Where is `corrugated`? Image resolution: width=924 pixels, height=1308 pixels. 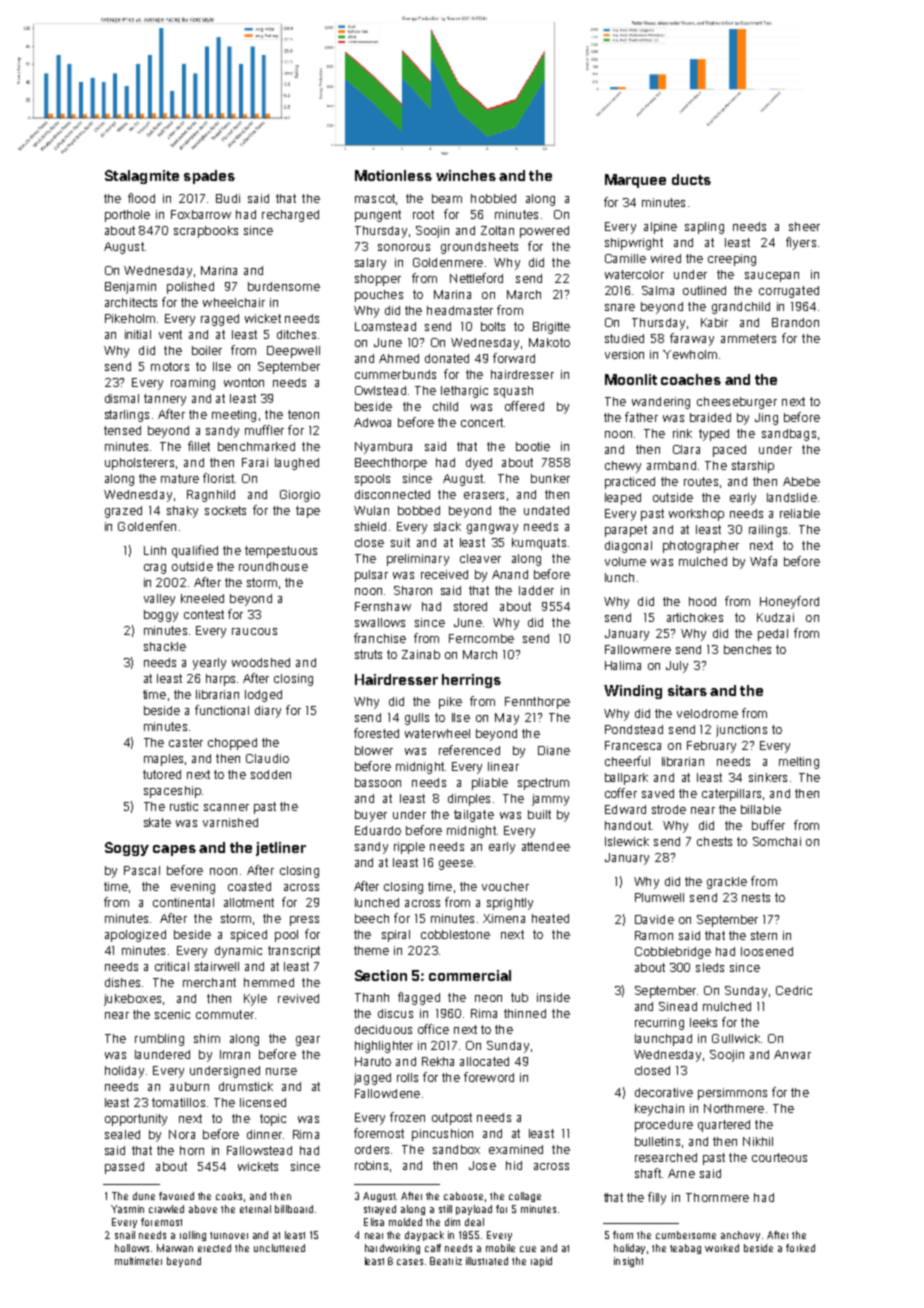 corrugated is located at coordinates (789, 292).
